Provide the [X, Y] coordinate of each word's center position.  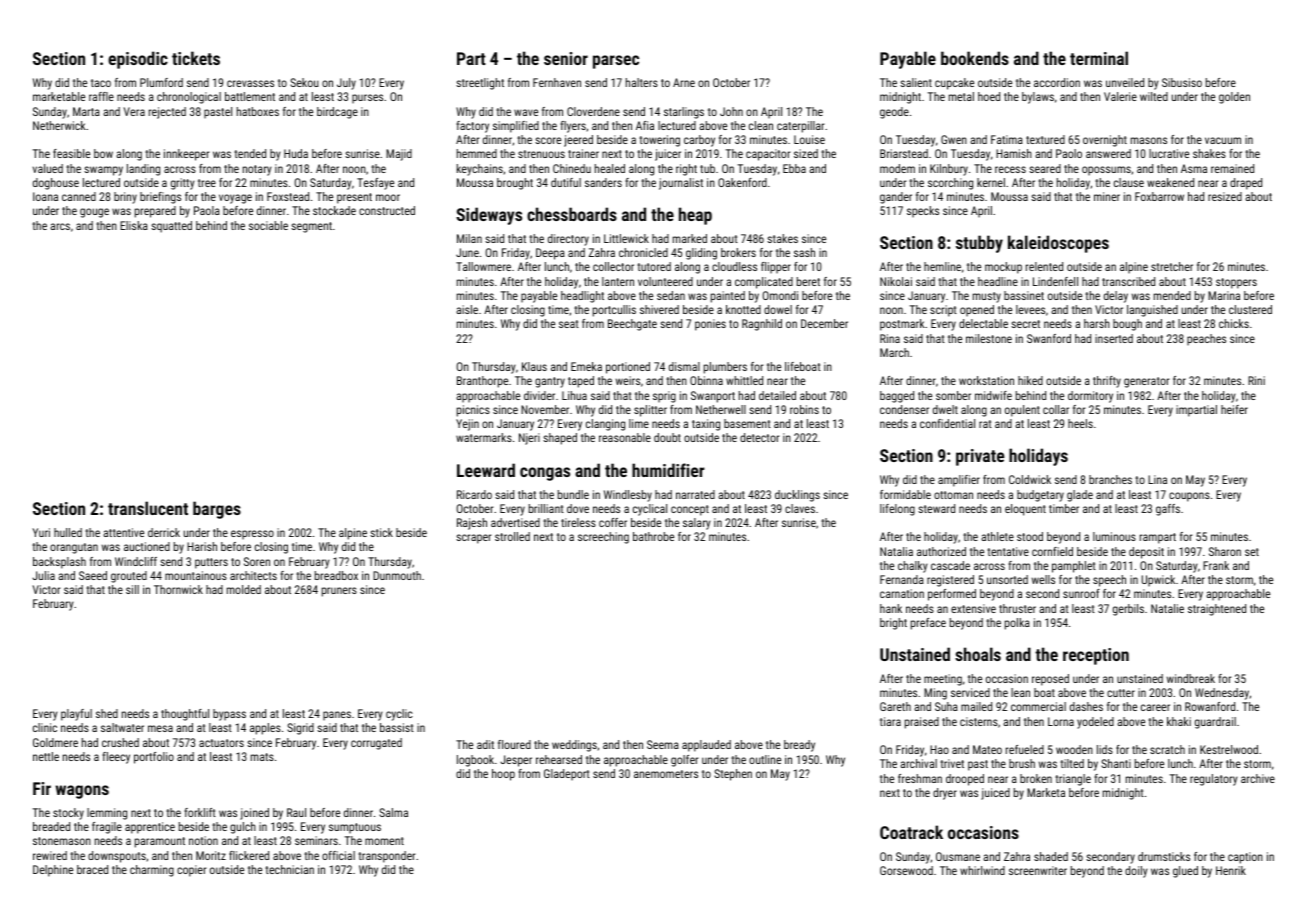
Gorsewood [906, 870]
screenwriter [1038, 870]
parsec [616, 62]
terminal [1099, 58]
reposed [1050, 680]
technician [289, 869]
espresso [252, 535]
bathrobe [653, 536]
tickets [196, 58]
